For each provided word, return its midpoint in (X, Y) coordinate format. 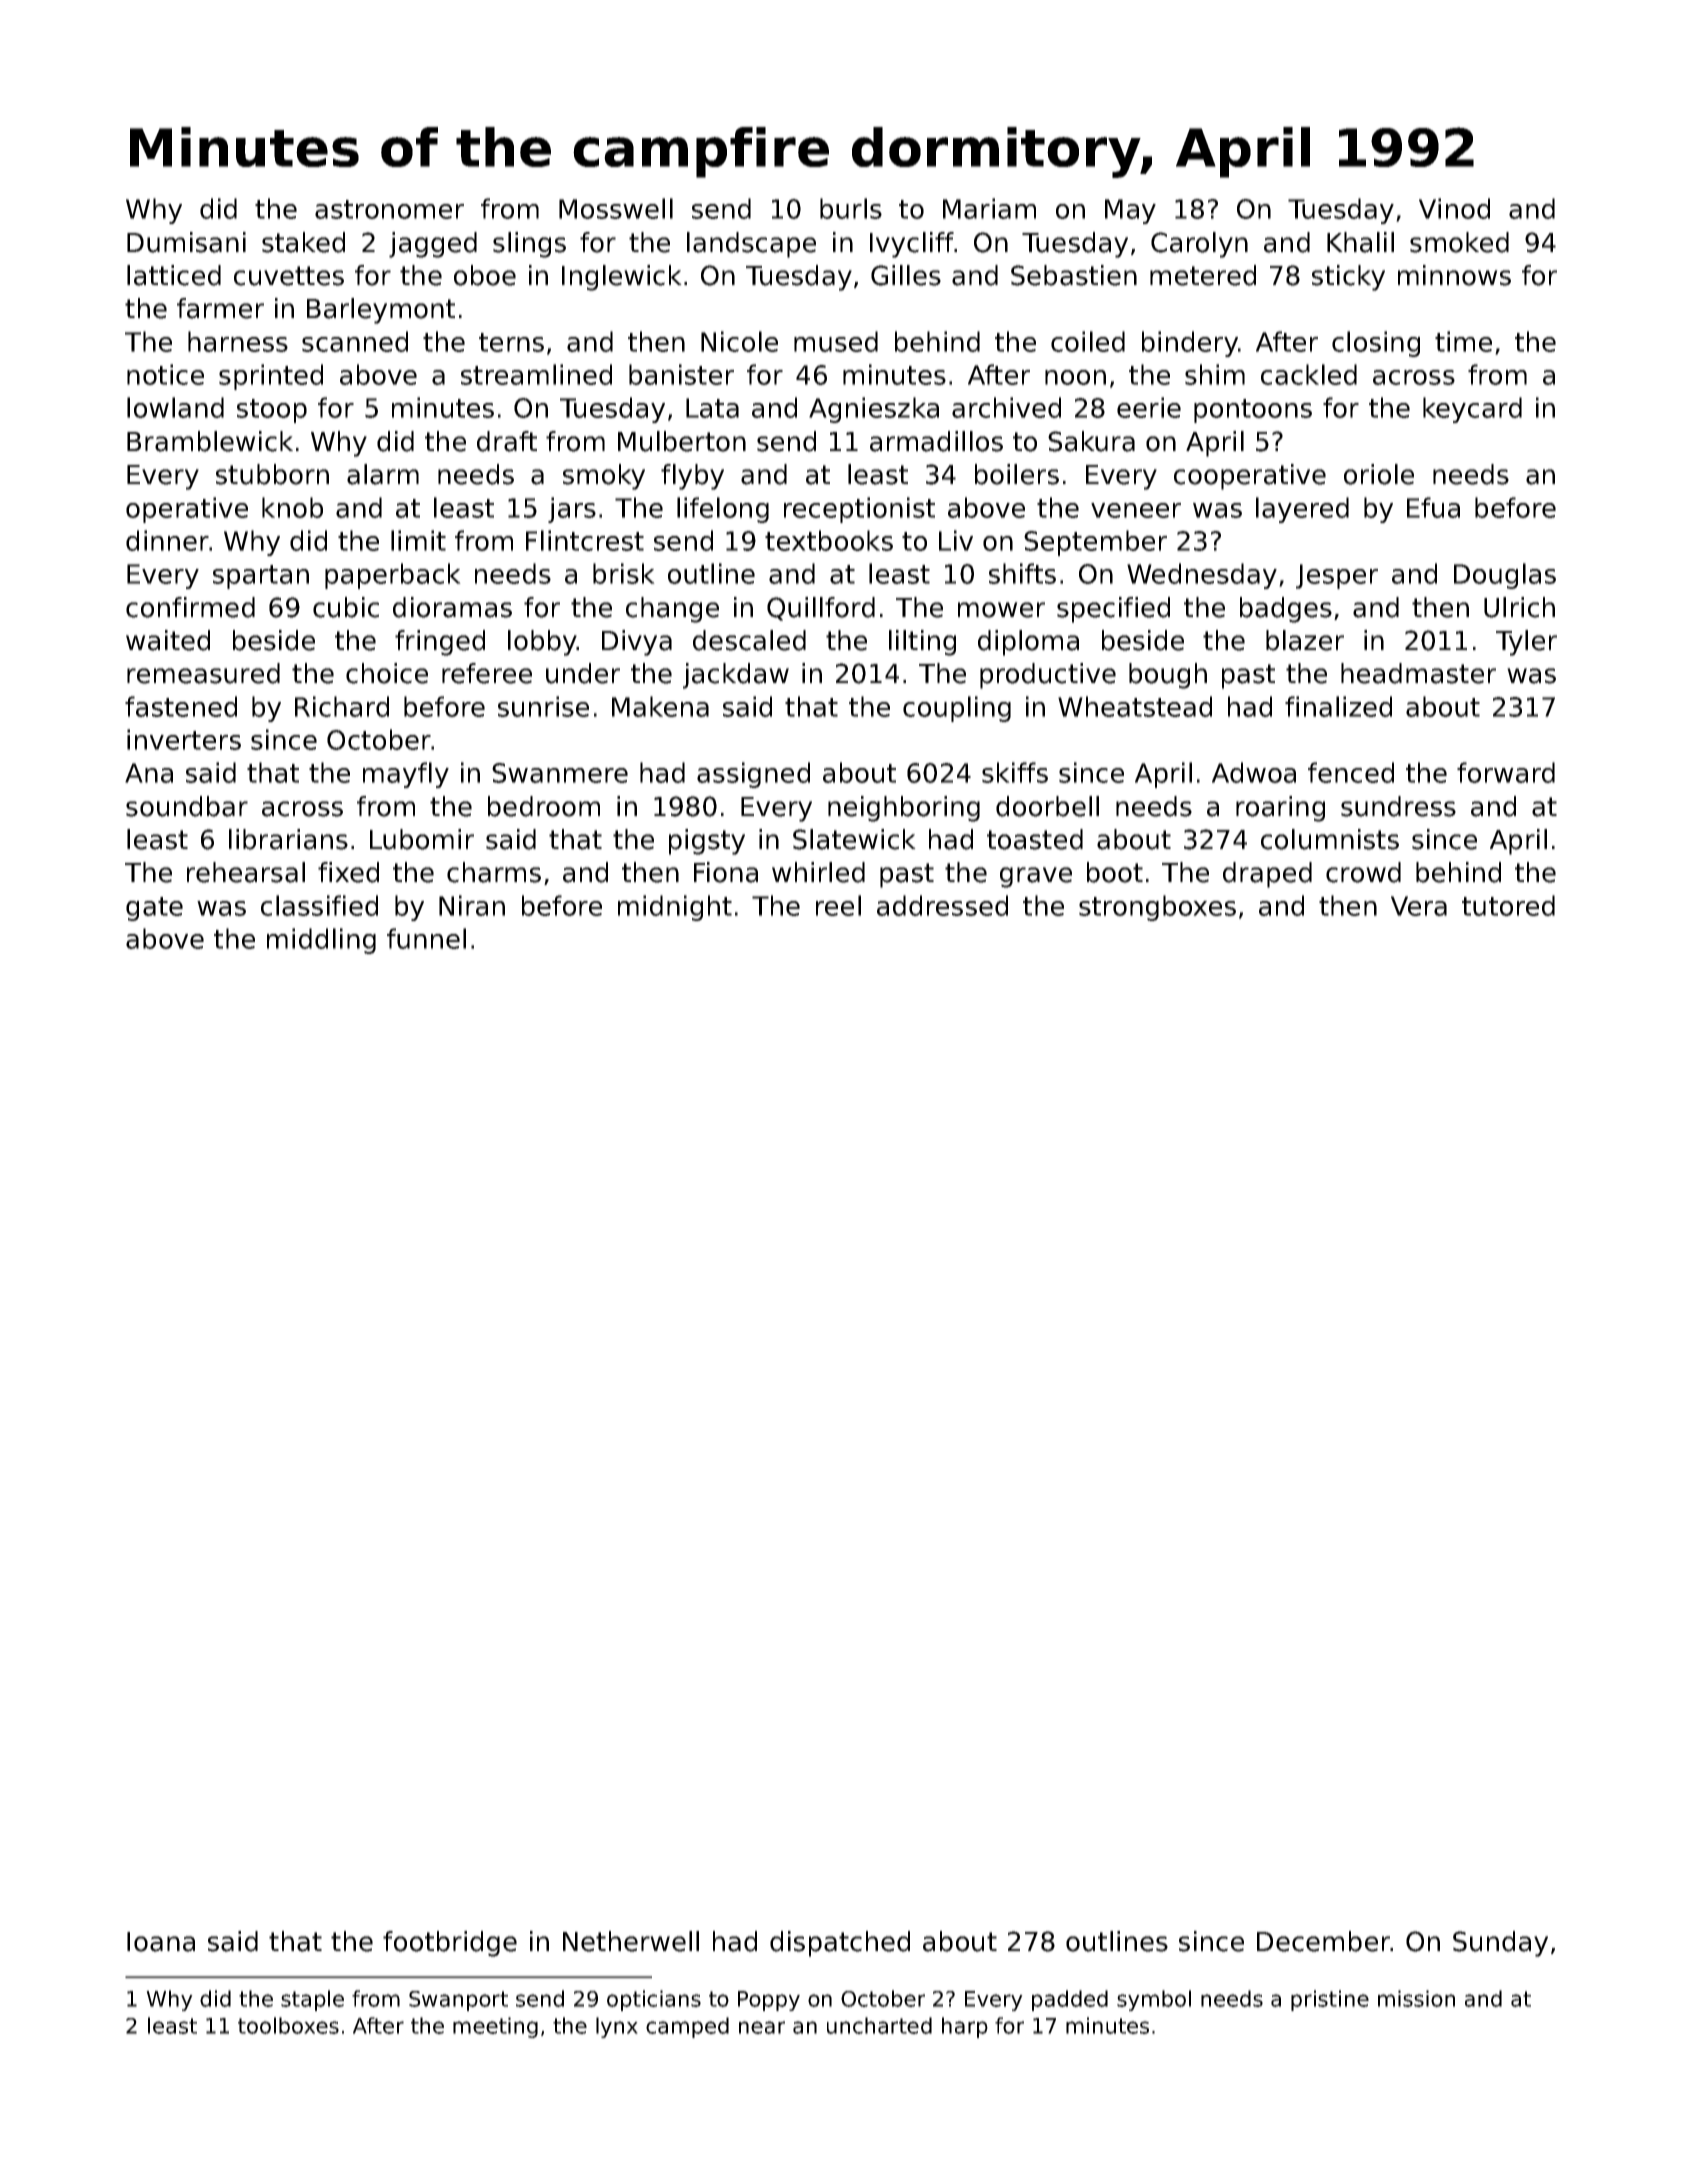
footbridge (450, 1944)
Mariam (989, 208)
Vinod (1454, 208)
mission (1416, 1998)
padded (1070, 2000)
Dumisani (186, 242)
